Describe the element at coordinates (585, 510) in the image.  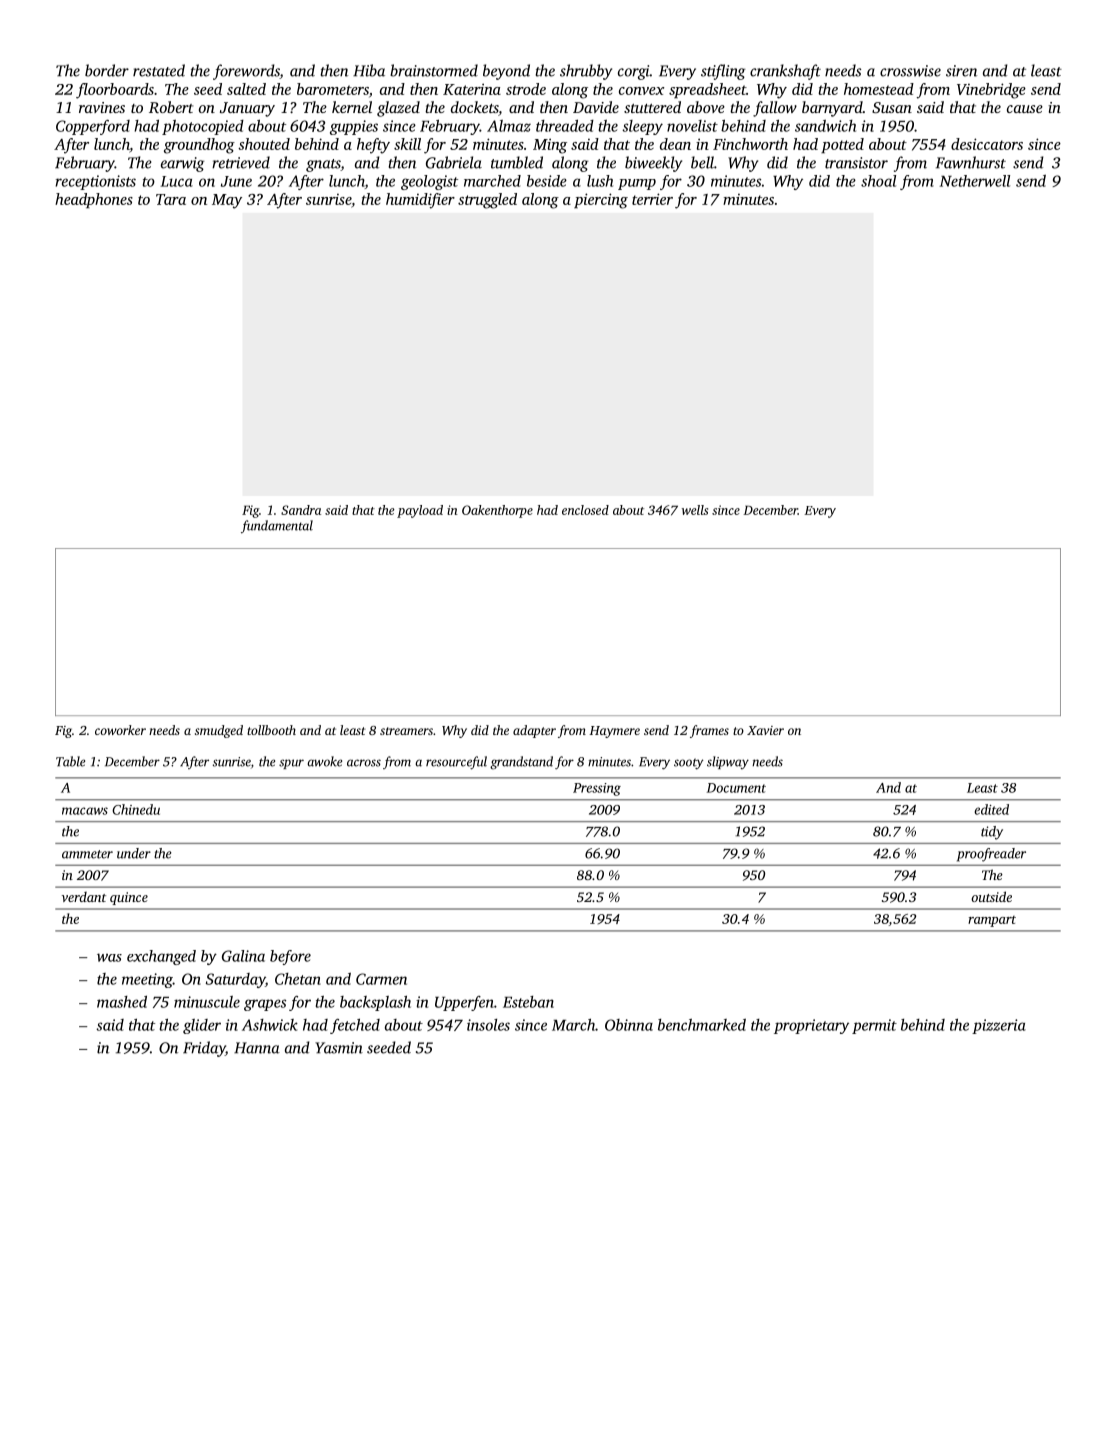
I see `enclosed` at that location.
